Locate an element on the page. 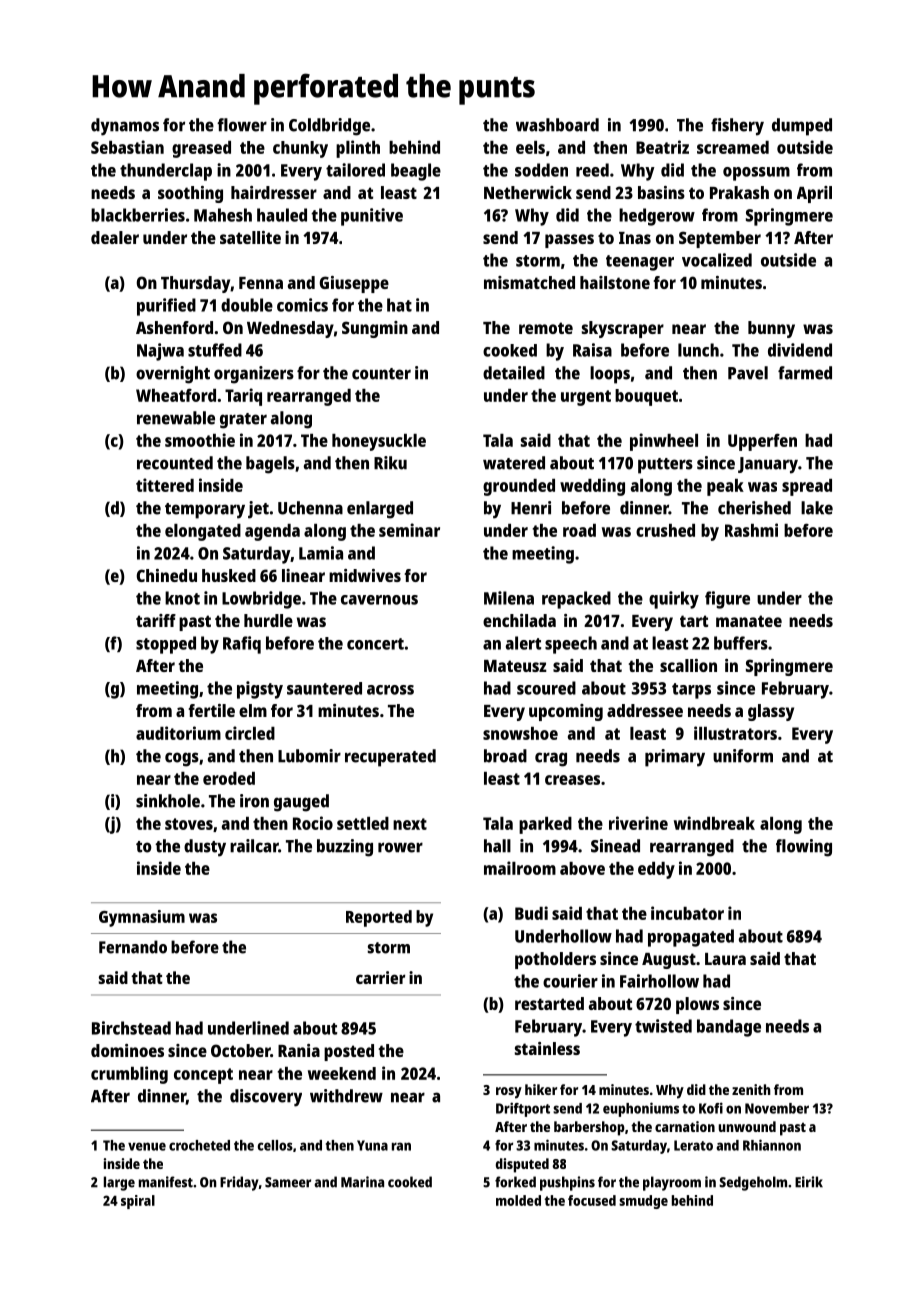 The height and width of the image is (1311, 924). creases is located at coordinates (572, 780).
